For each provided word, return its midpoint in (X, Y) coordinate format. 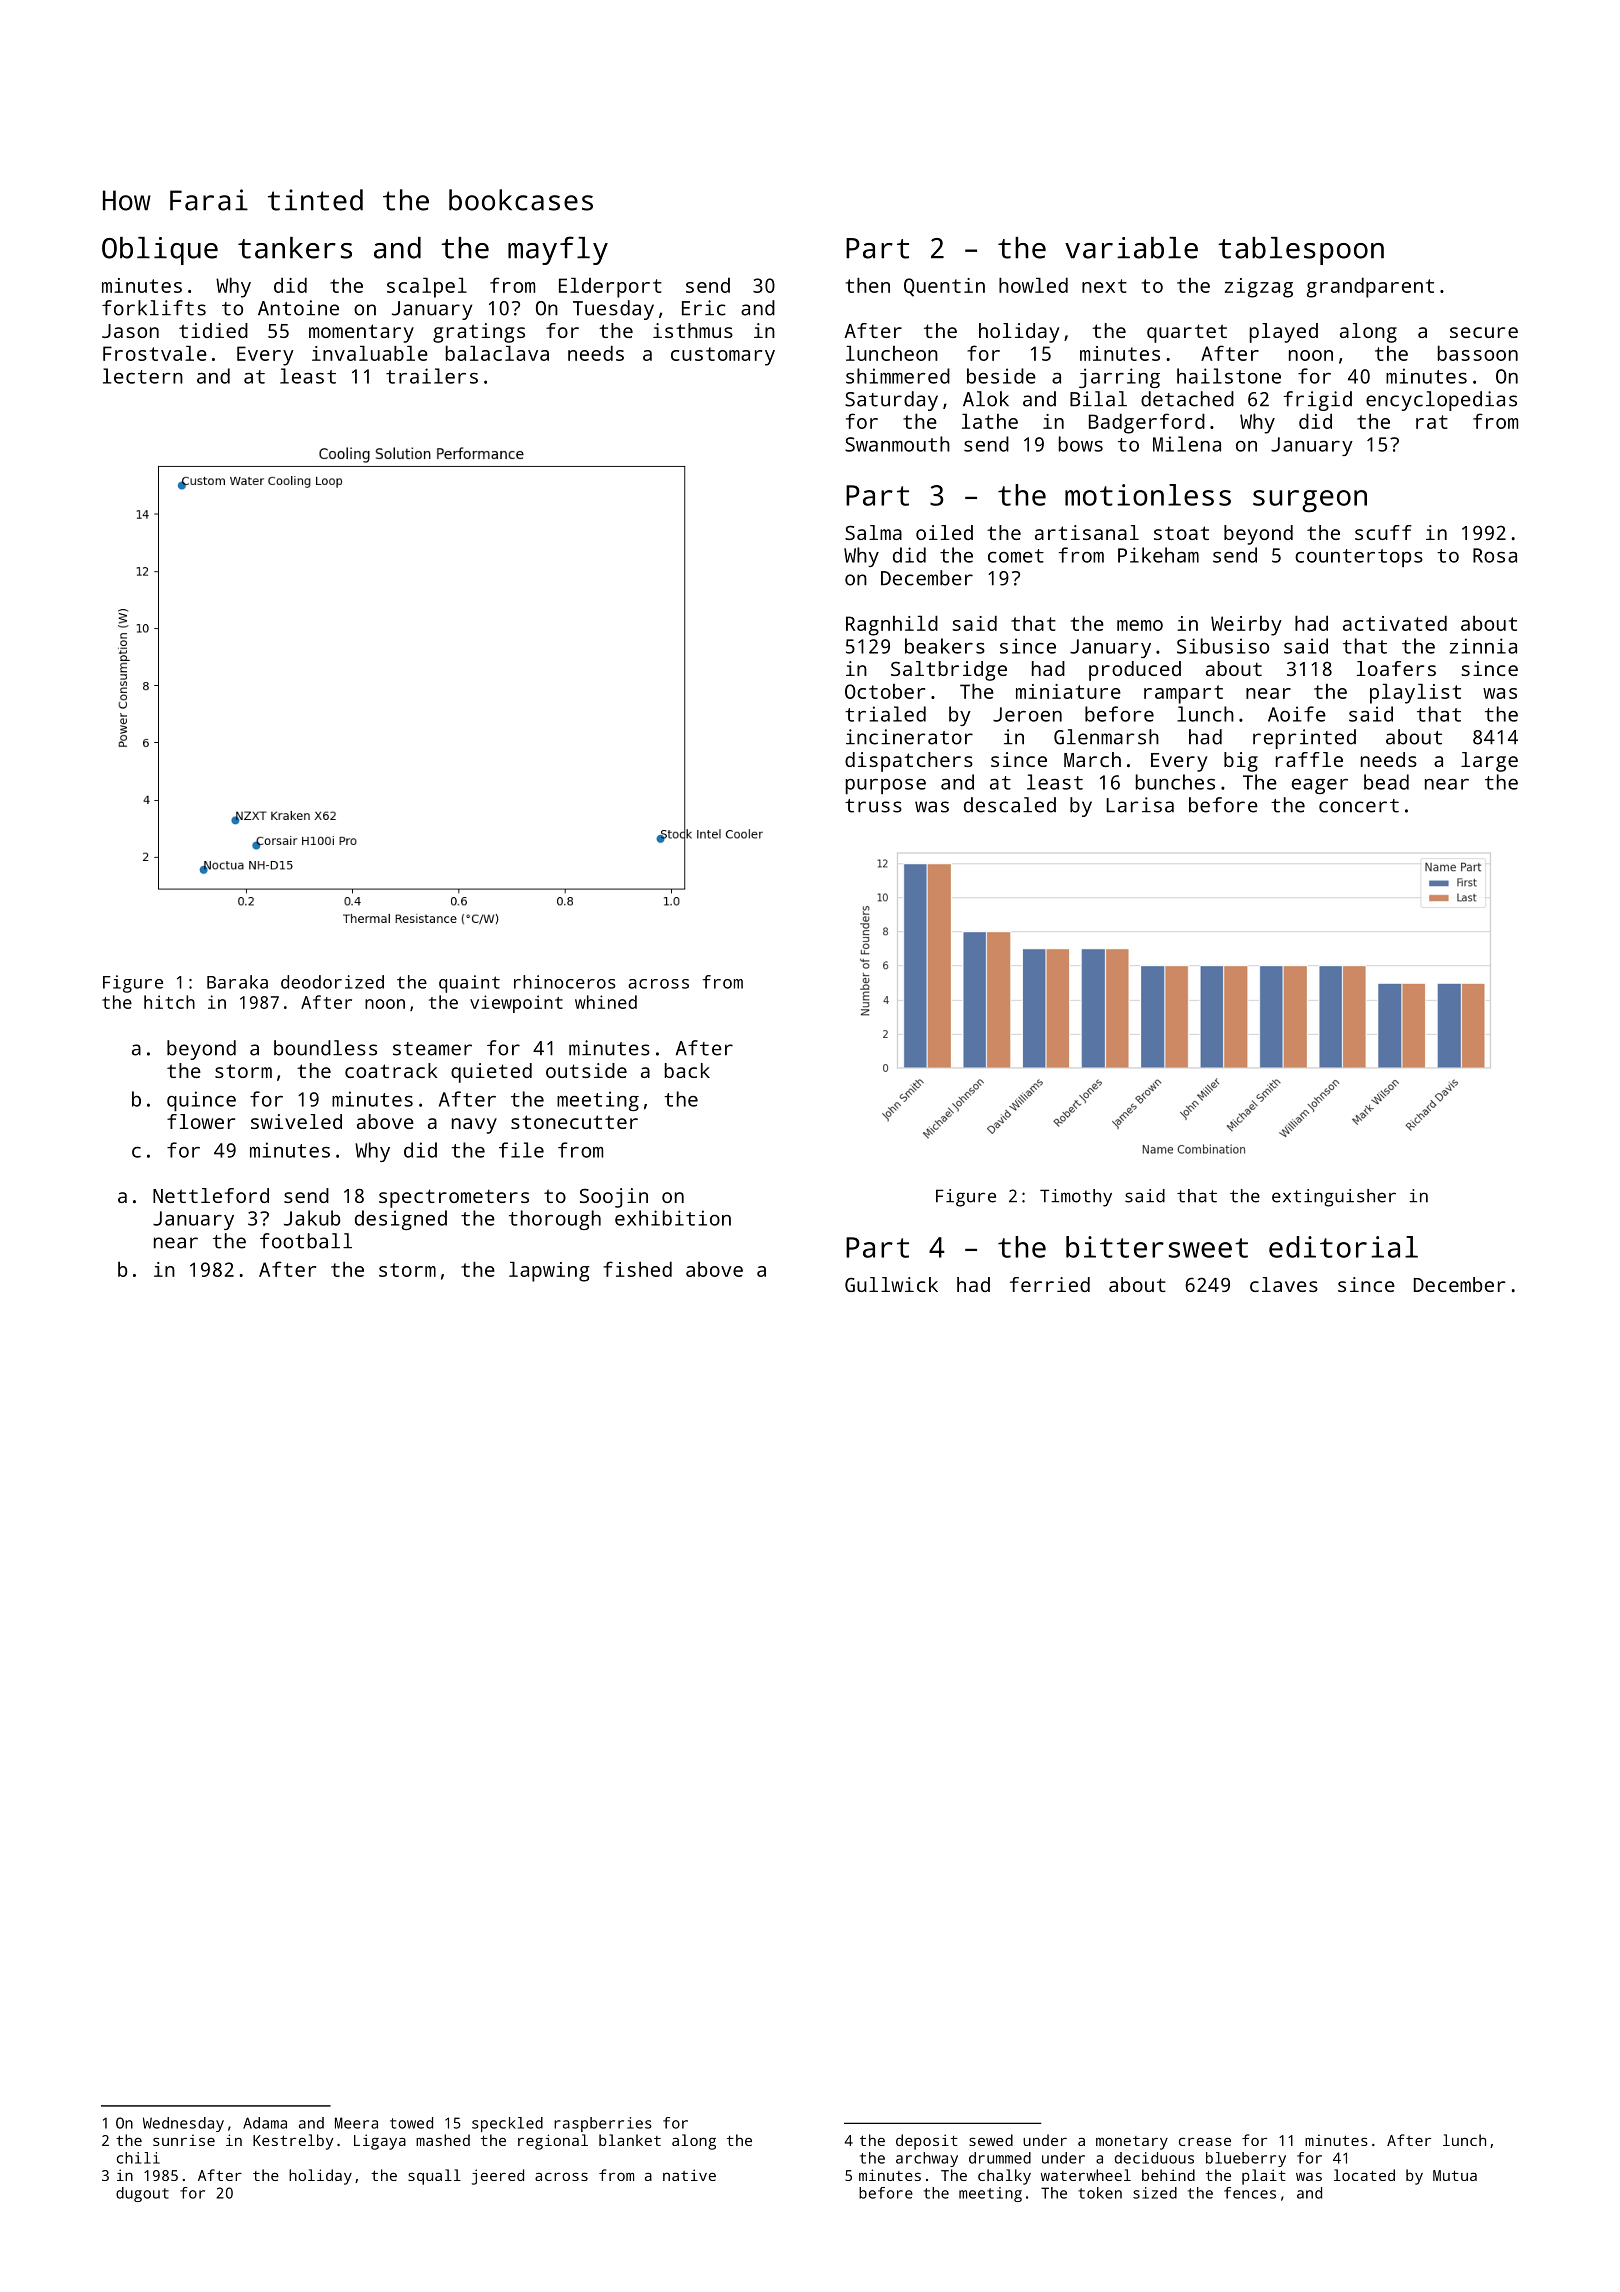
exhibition (673, 1218)
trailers (432, 376)
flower (201, 1121)
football (306, 1241)
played (1284, 333)
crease (1205, 2141)
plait (1264, 2177)
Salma (873, 532)
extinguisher (1334, 1198)
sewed (991, 2140)
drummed (1000, 2158)
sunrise (184, 2140)
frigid (1318, 401)
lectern (143, 376)
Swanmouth (897, 444)
